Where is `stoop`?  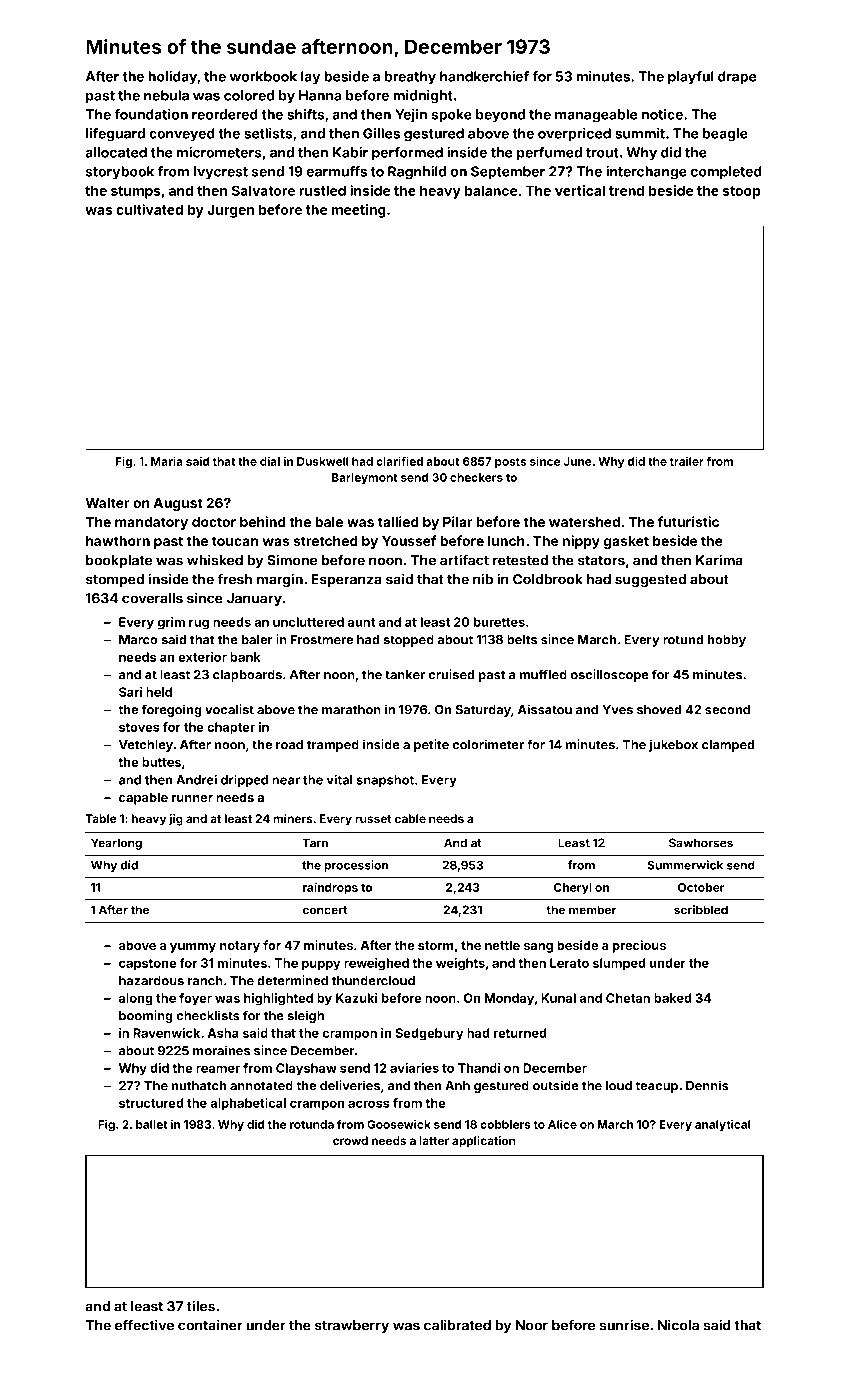 stoop is located at coordinates (741, 192).
